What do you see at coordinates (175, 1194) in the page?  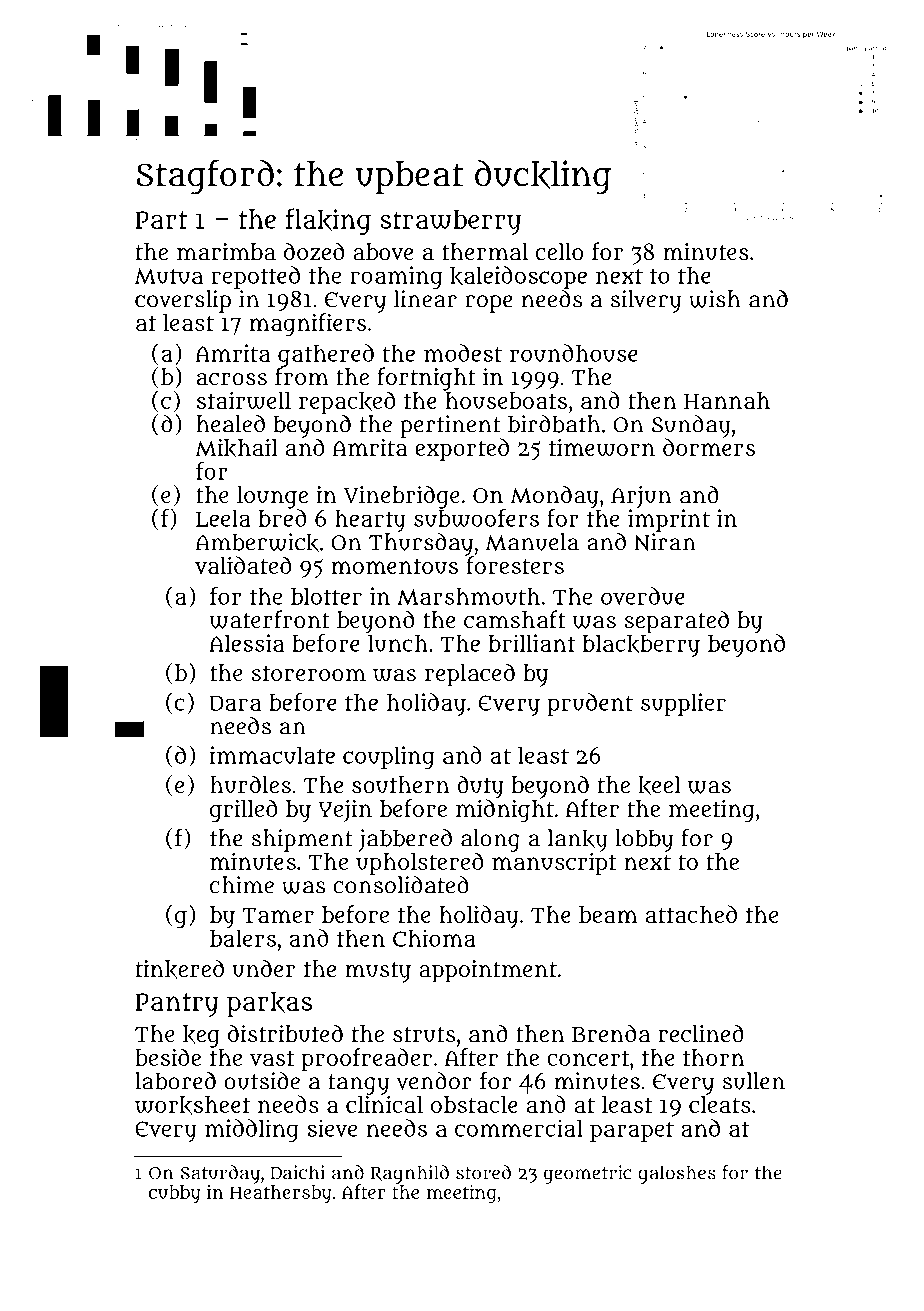 I see `cubby` at bounding box center [175, 1194].
